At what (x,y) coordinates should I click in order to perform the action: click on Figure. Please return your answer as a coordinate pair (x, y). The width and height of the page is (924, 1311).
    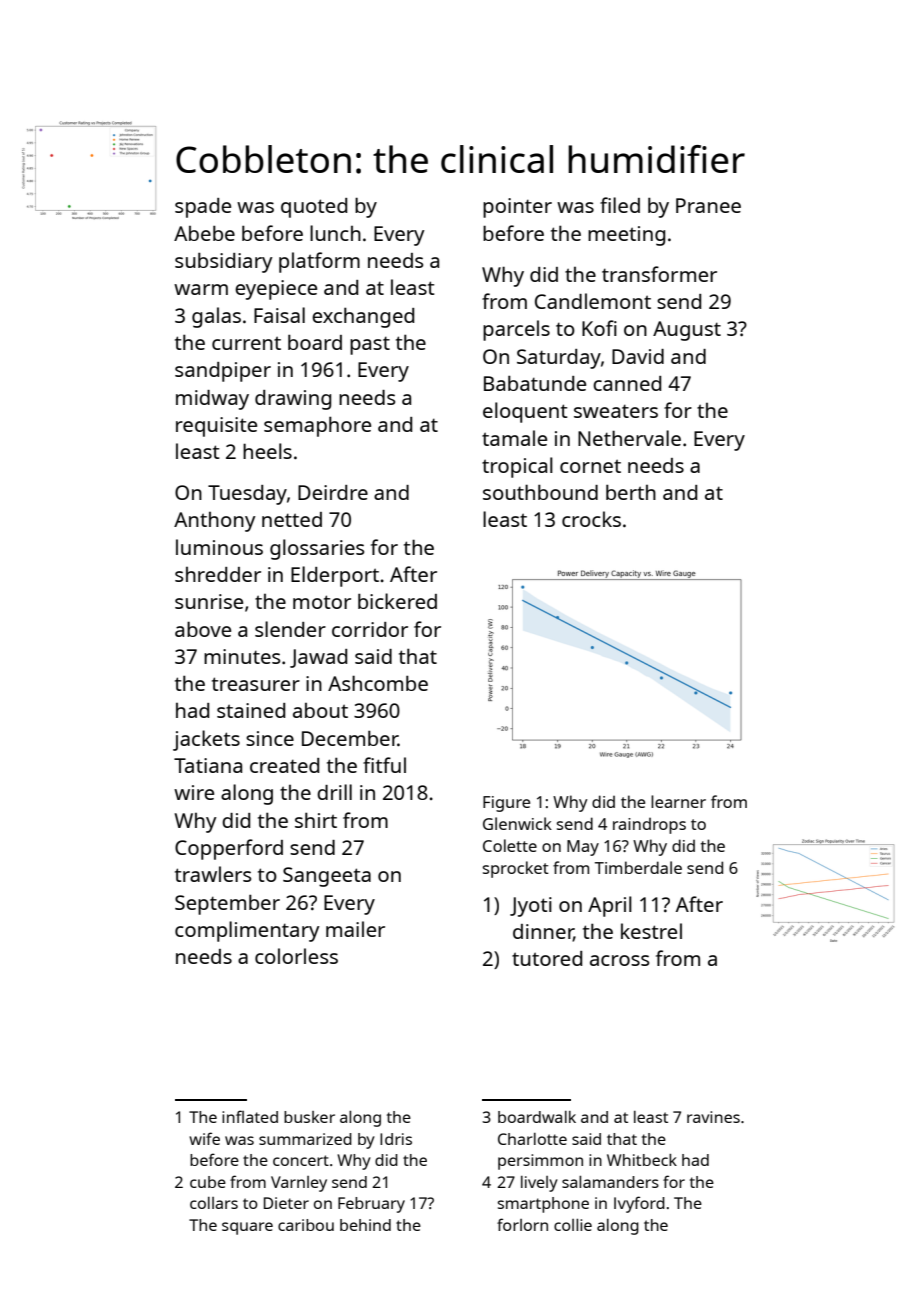
    Looking at the image, I should click on (506, 804).
